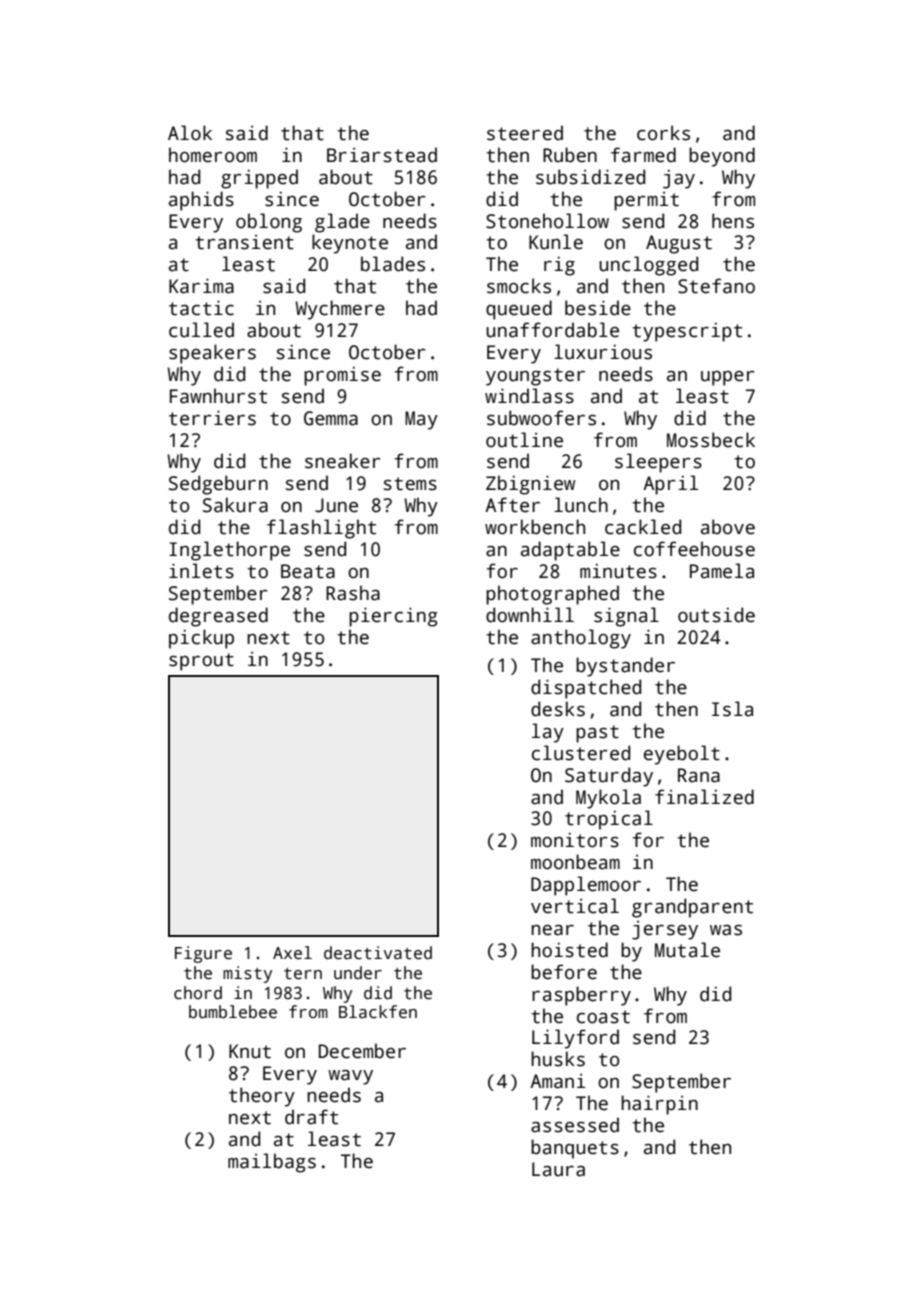  What do you see at coordinates (530, 615) in the page?
I see `downhill` at bounding box center [530, 615].
